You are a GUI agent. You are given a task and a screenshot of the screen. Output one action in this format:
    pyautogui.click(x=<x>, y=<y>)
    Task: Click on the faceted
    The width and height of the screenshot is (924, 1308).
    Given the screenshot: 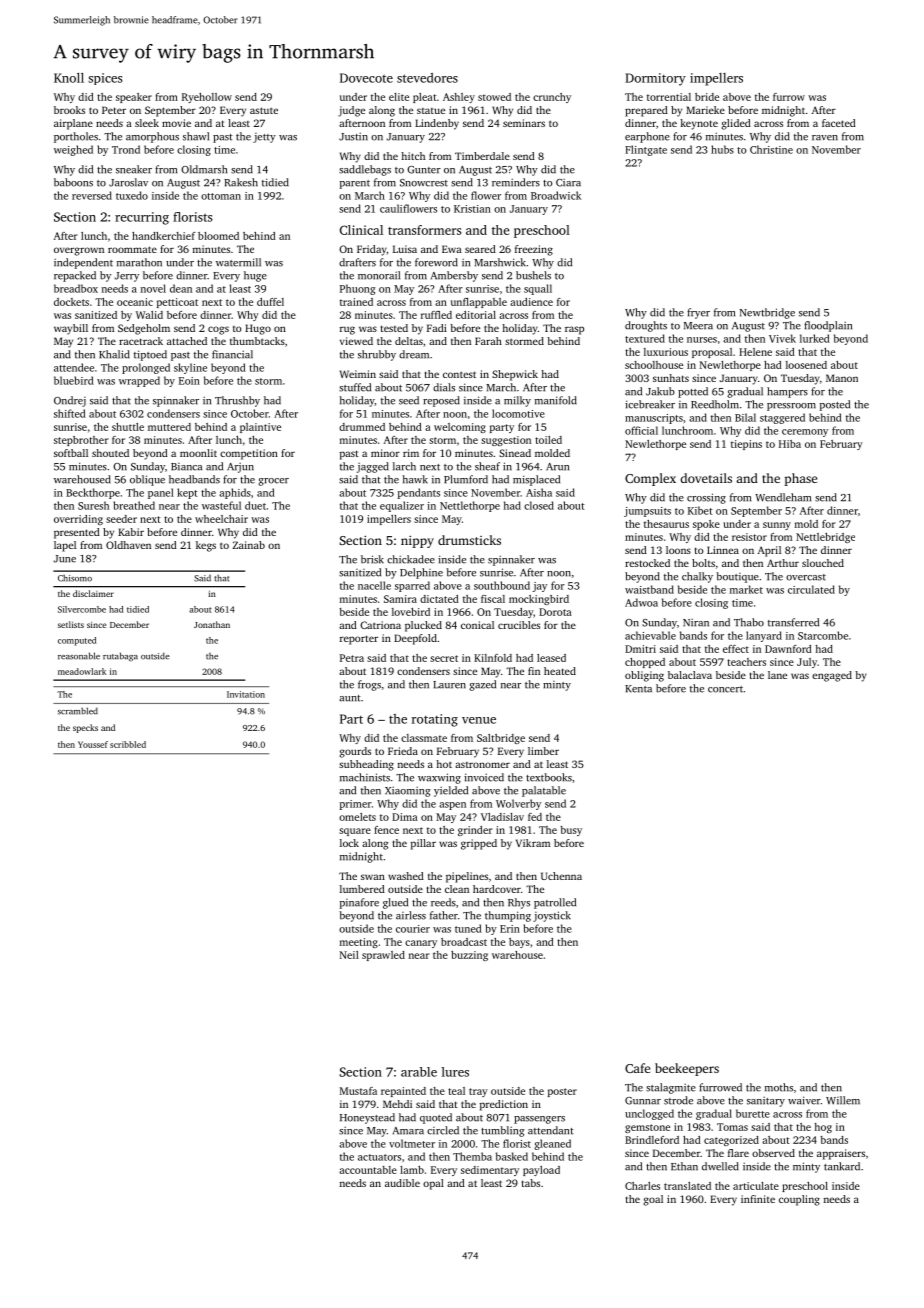 What is the action you would take?
    pyautogui.click(x=839, y=123)
